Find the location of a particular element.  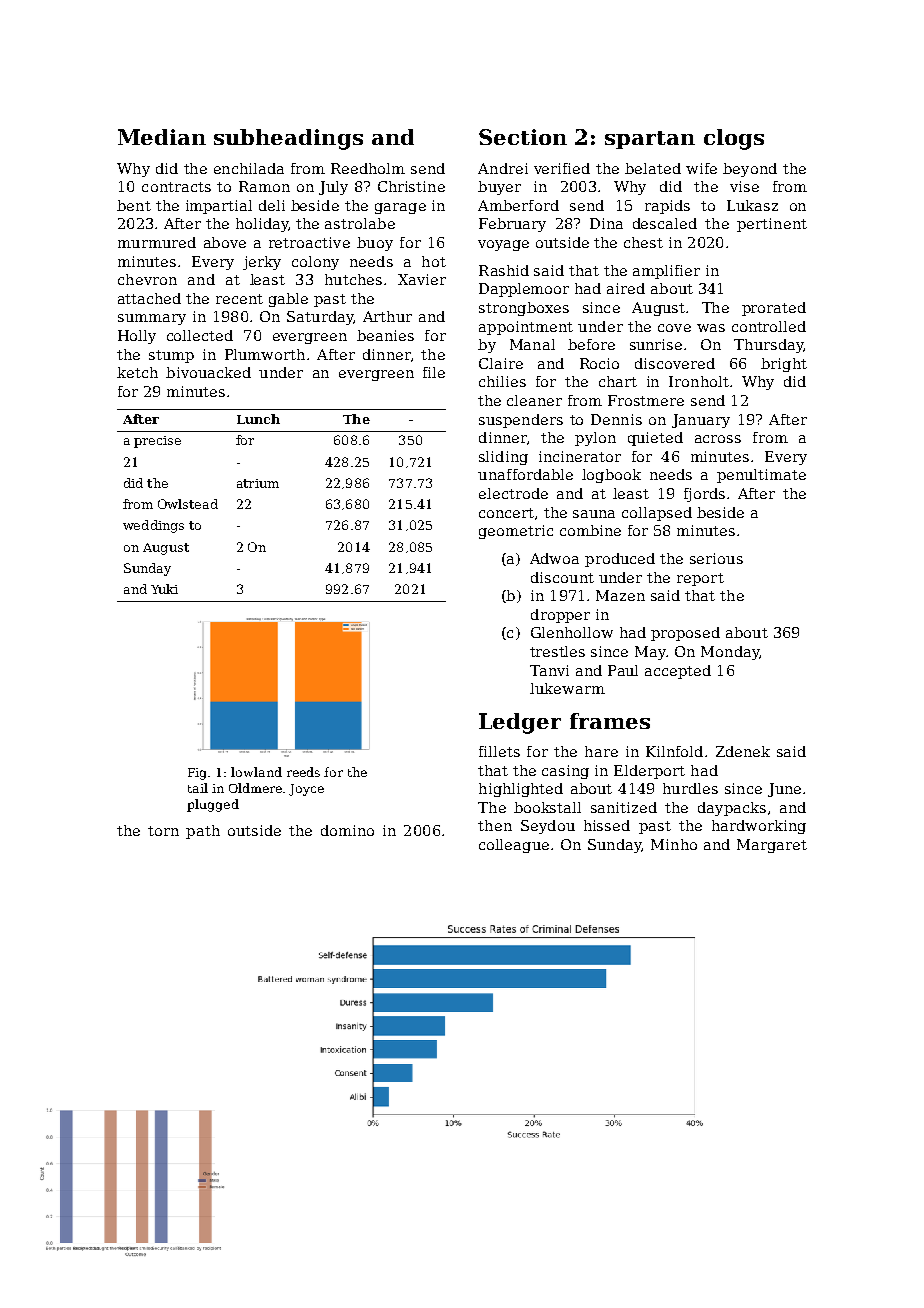

path is located at coordinates (203, 832).
